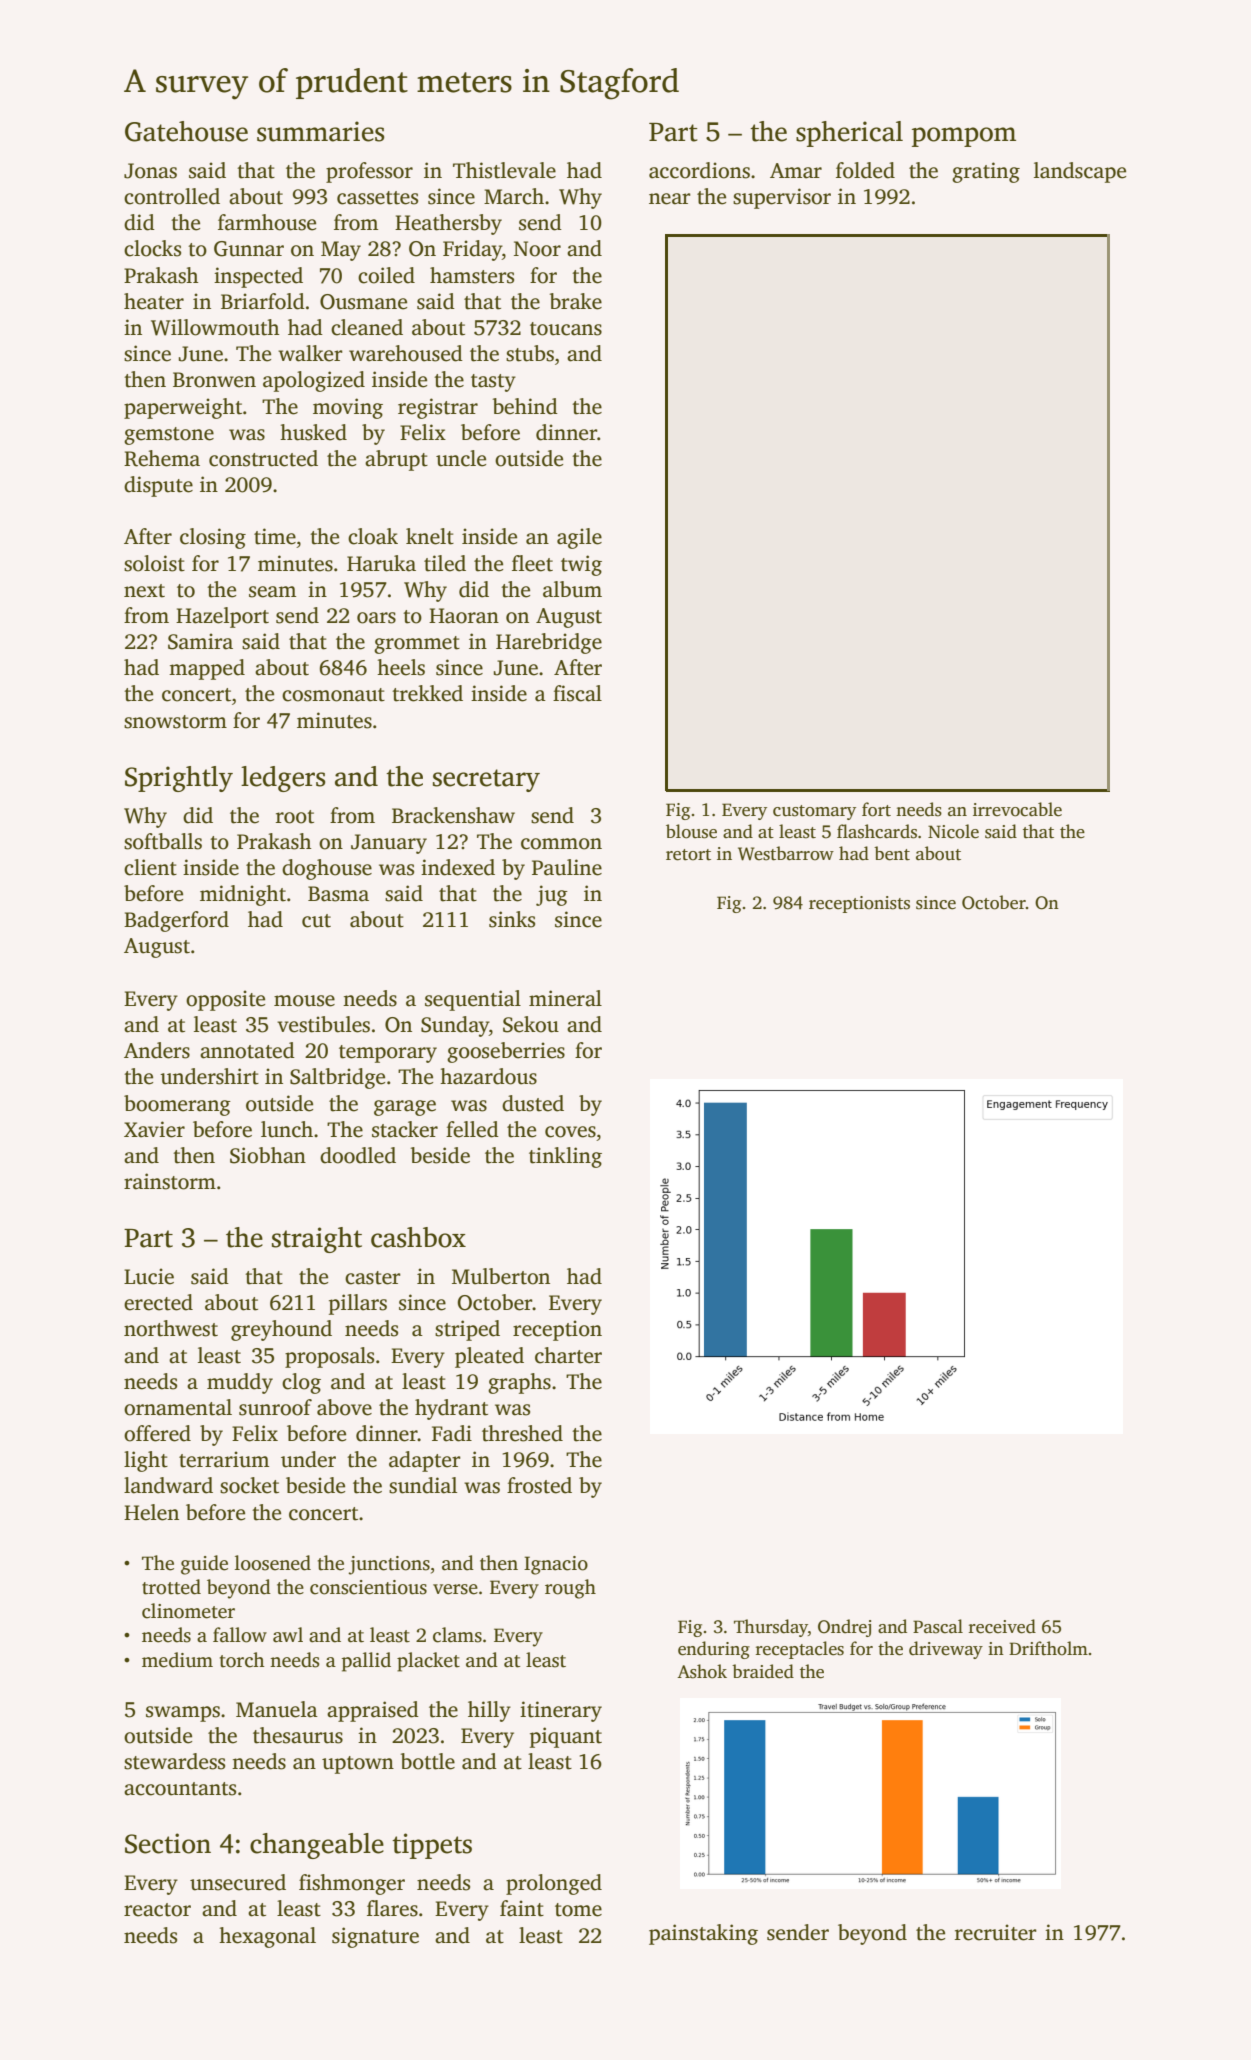 This screenshot has width=1251, height=2060. What do you see at coordinates (321, 131) in the screenshot?
I see `summaries` at bounding box center [321, 131].
